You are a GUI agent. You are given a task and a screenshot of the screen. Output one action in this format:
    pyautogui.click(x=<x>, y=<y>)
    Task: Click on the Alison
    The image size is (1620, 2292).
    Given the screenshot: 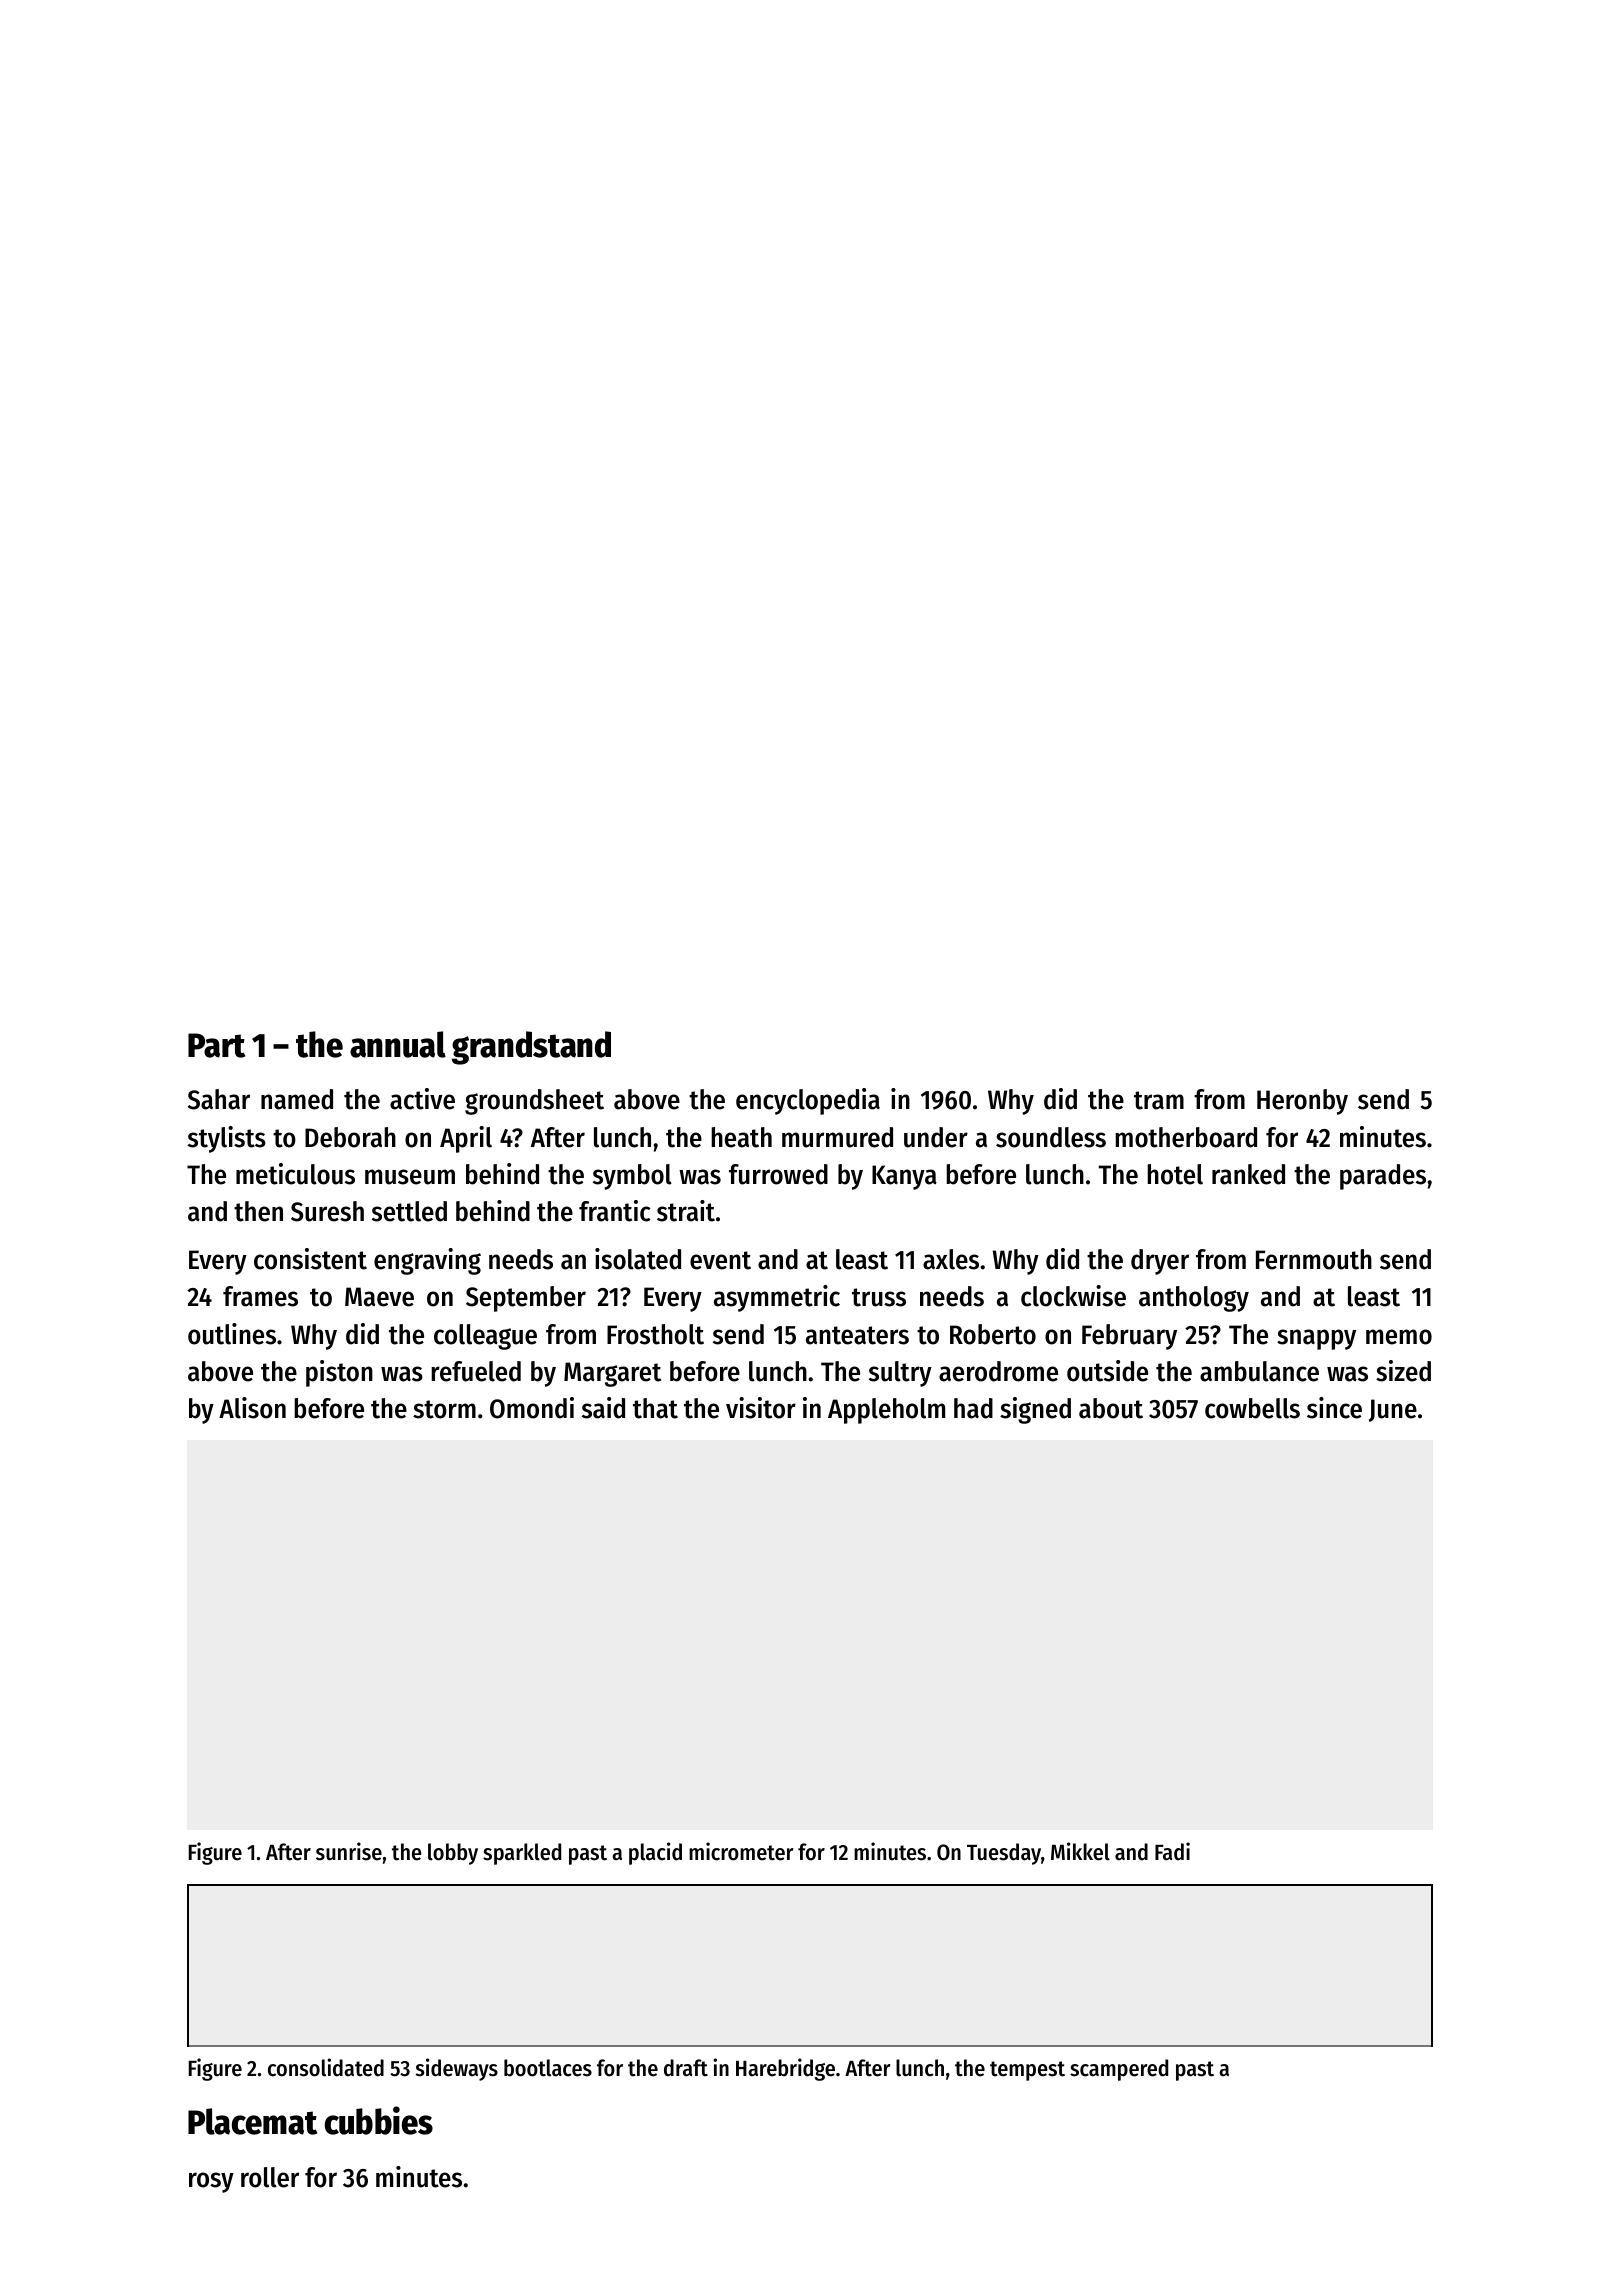 What is the action you would take?
    pyautogui.click(x=252, y=1408)
